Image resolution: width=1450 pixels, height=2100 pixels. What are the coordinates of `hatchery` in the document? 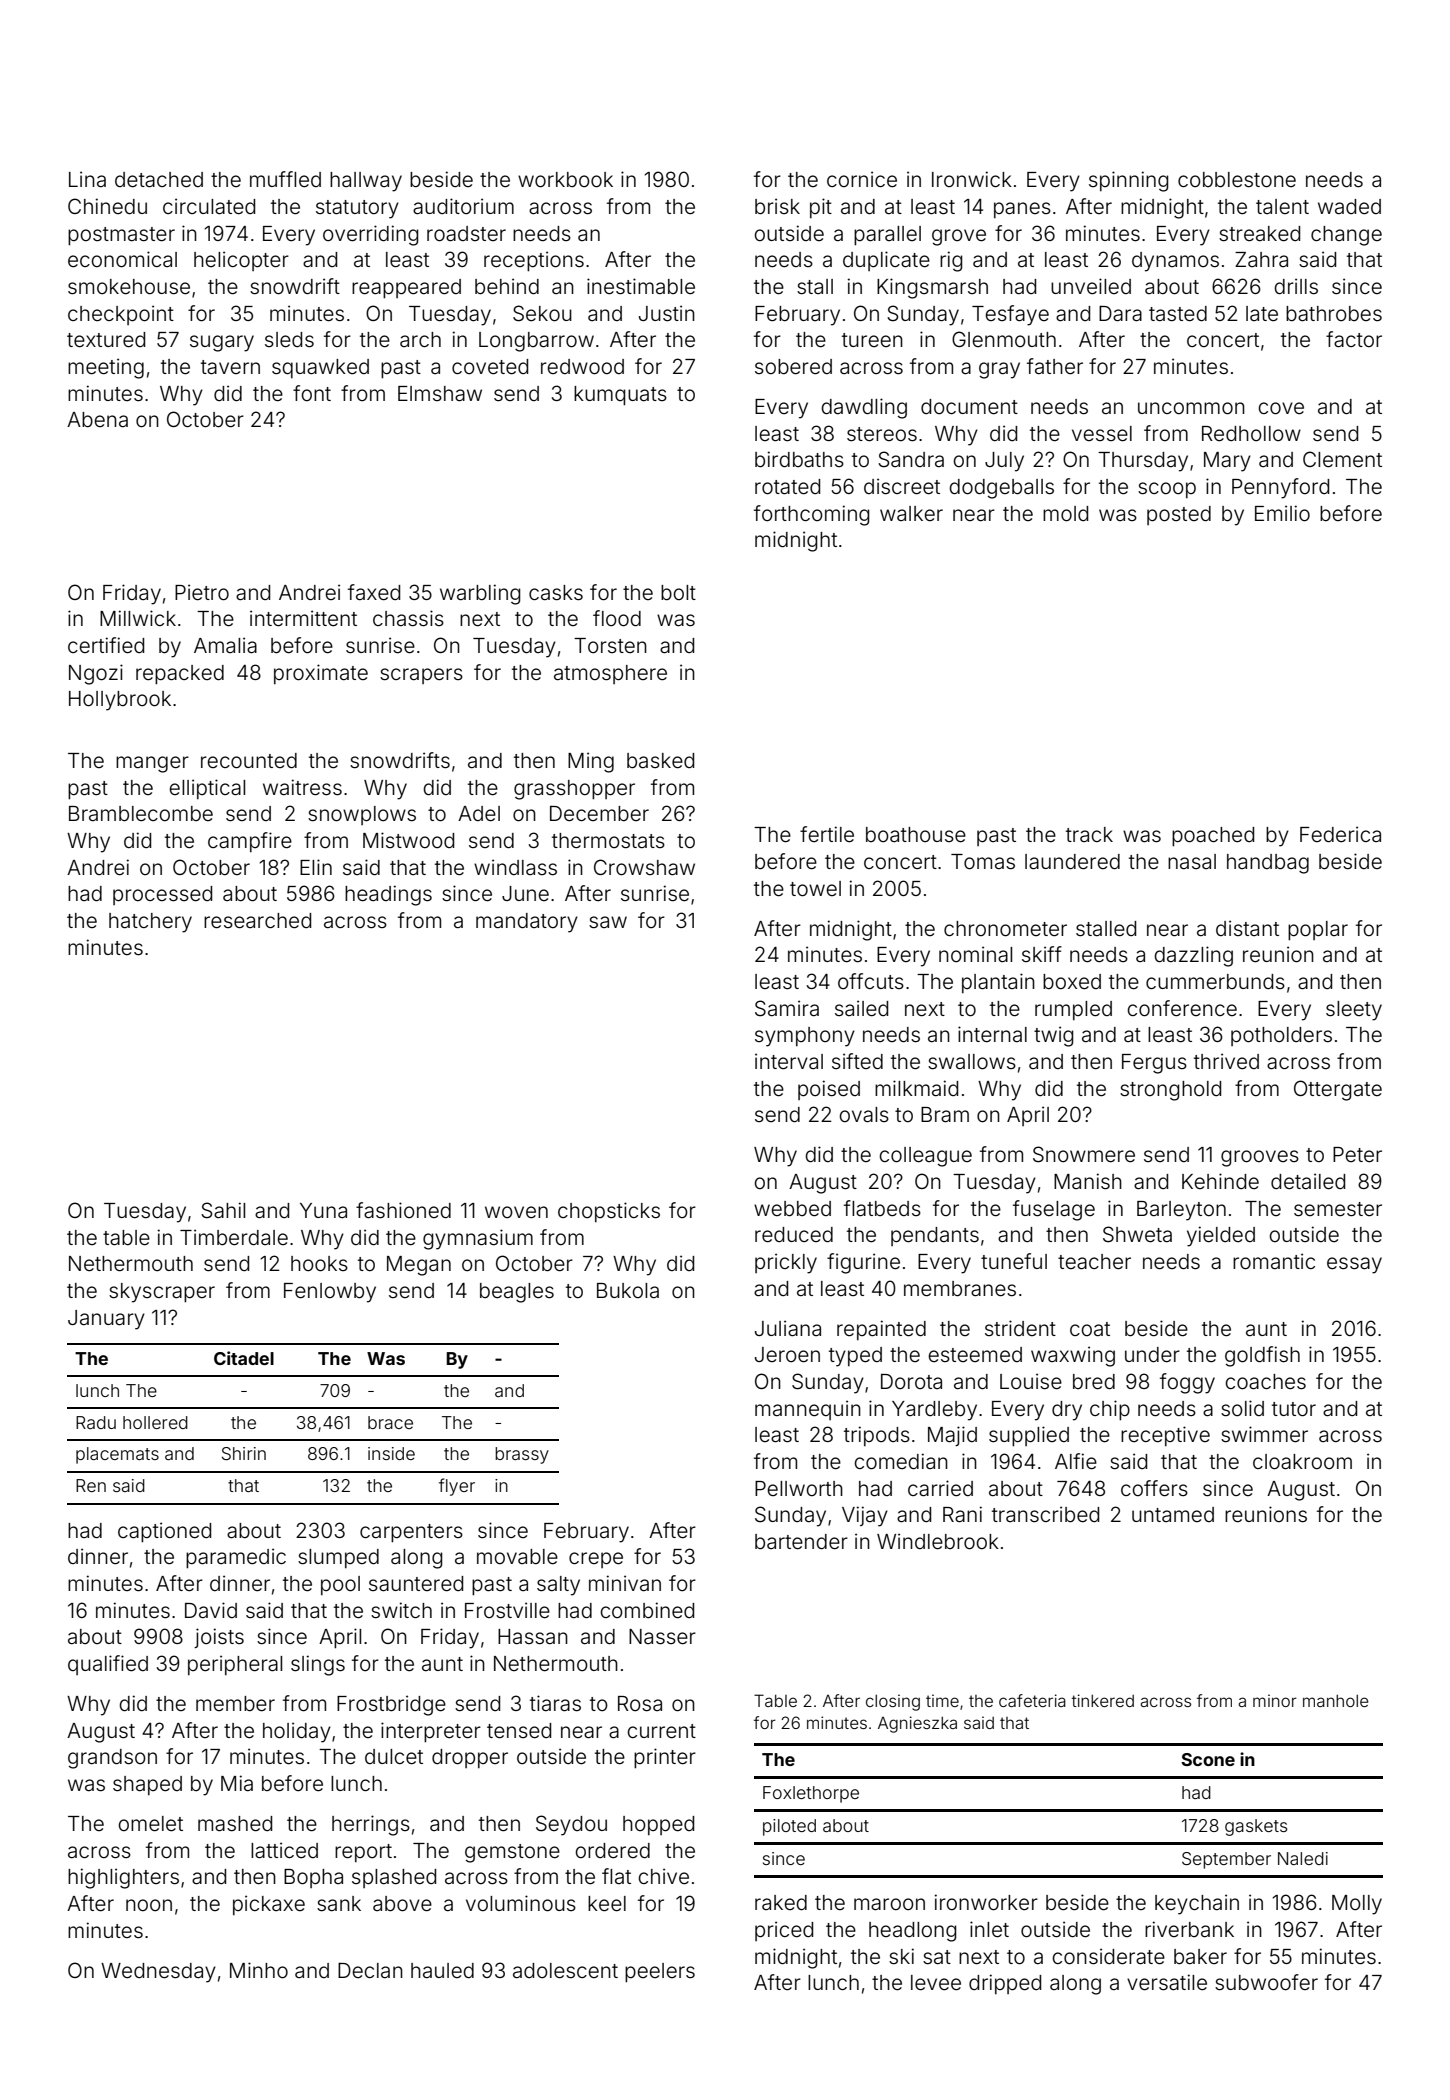 It's located at (150, 923).
